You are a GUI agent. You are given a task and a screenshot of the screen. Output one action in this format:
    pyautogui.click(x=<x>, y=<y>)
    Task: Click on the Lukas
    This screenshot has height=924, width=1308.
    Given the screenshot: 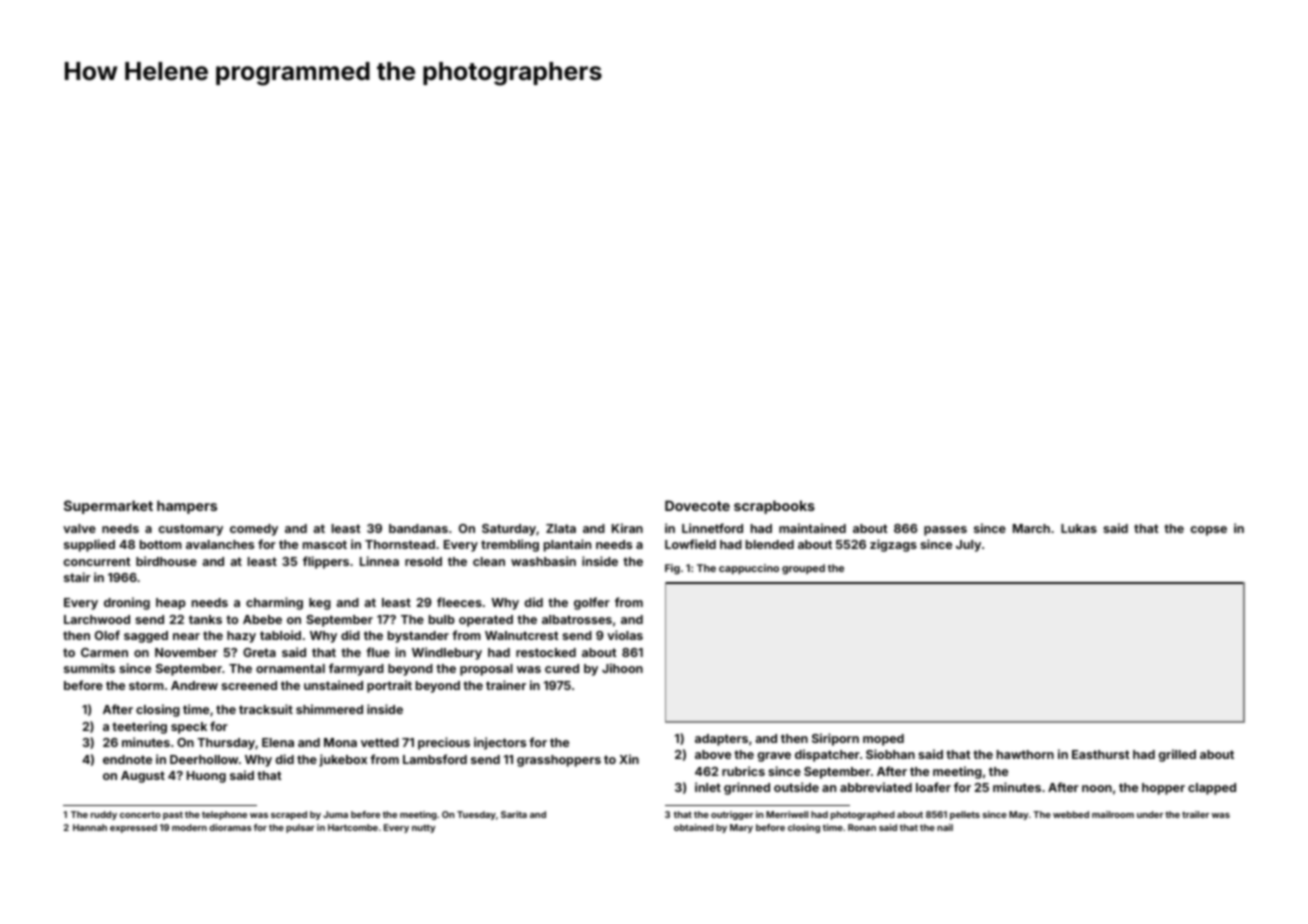 What is the action you would take?
    pyautogui.click(x=1079, y=528)
